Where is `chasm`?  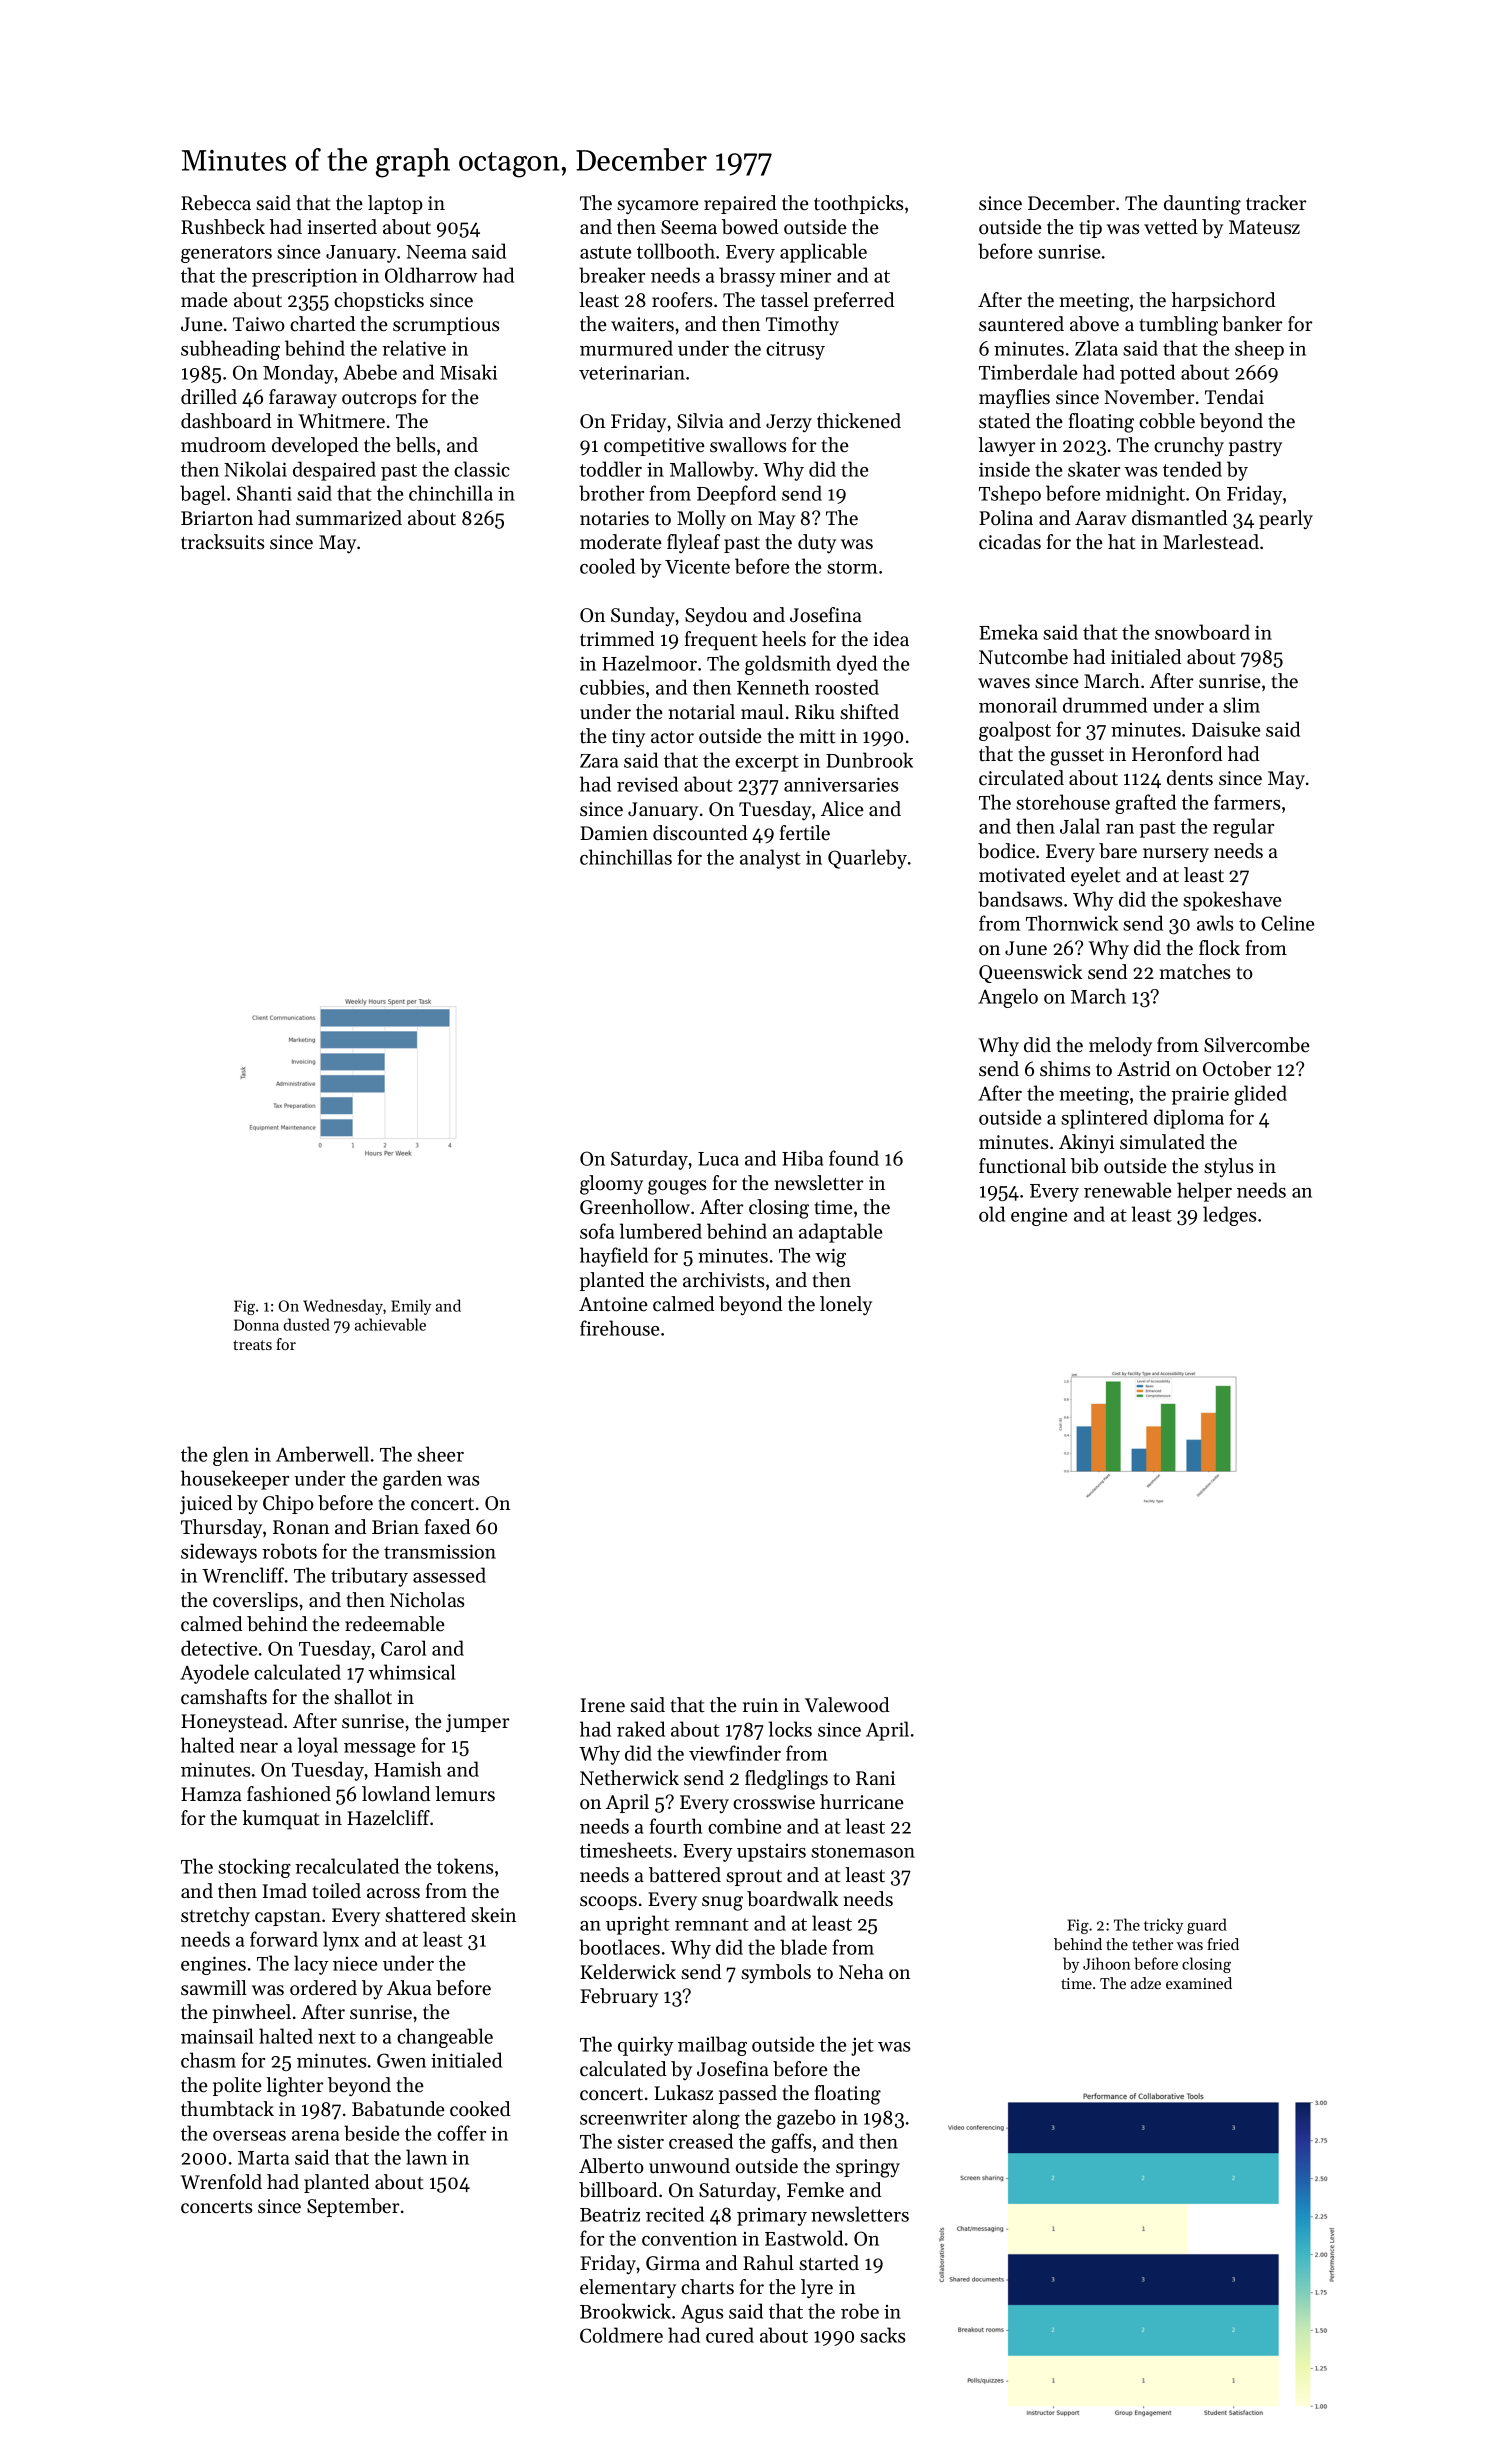
chasm is located at coordinates (208, 2060).
